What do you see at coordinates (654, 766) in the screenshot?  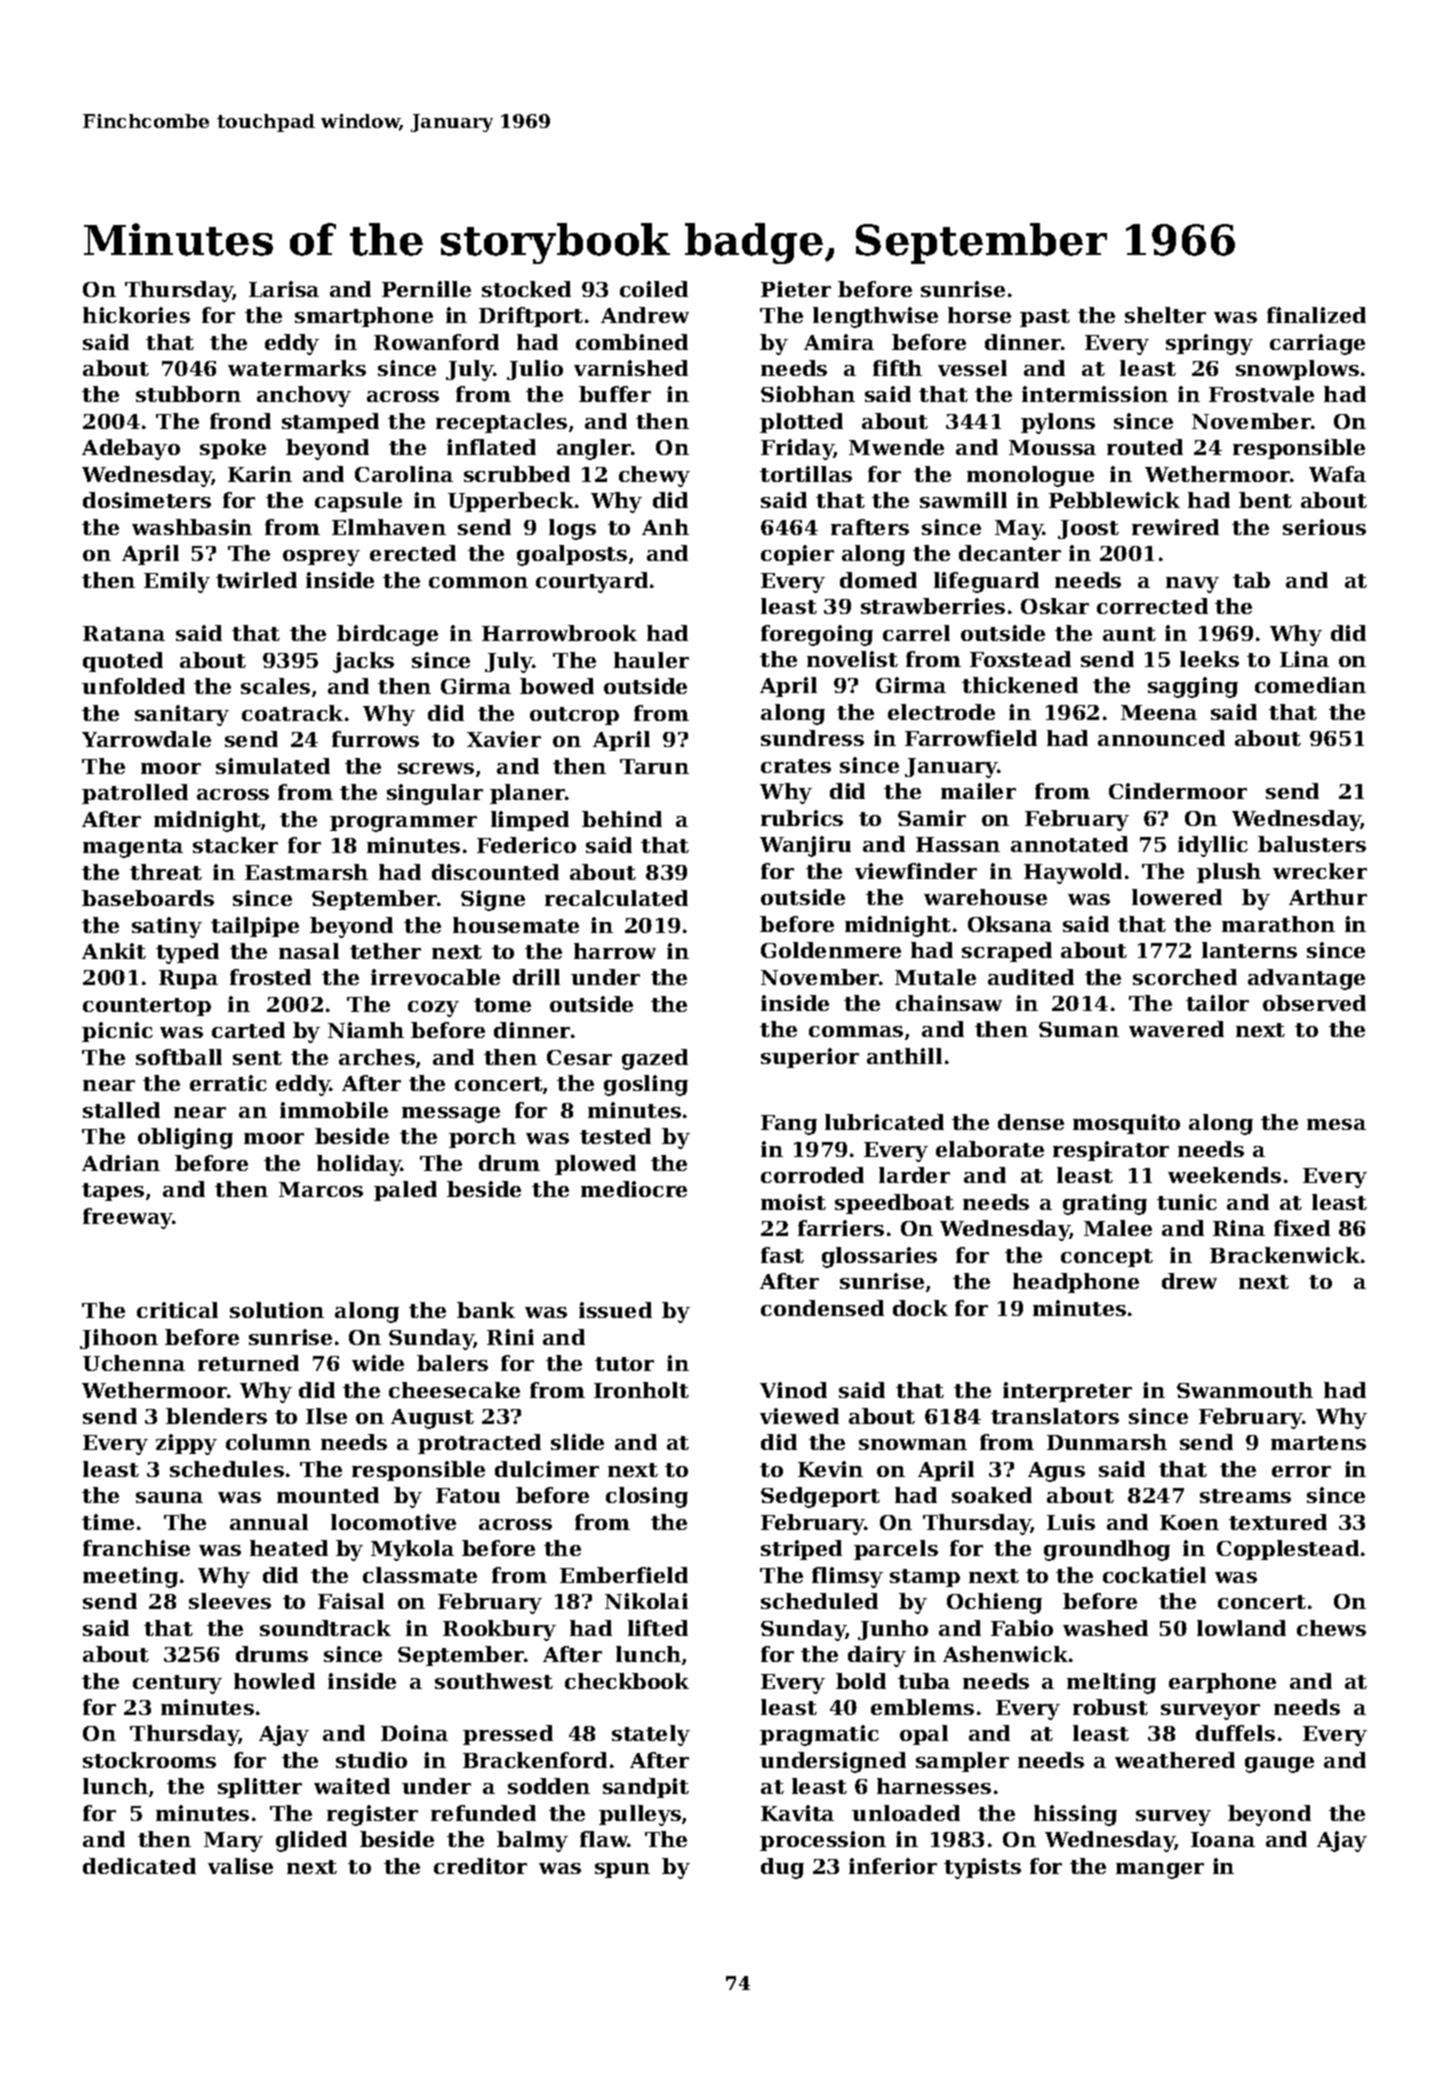 I see `Tarun` at bounding box center [654, 766].
